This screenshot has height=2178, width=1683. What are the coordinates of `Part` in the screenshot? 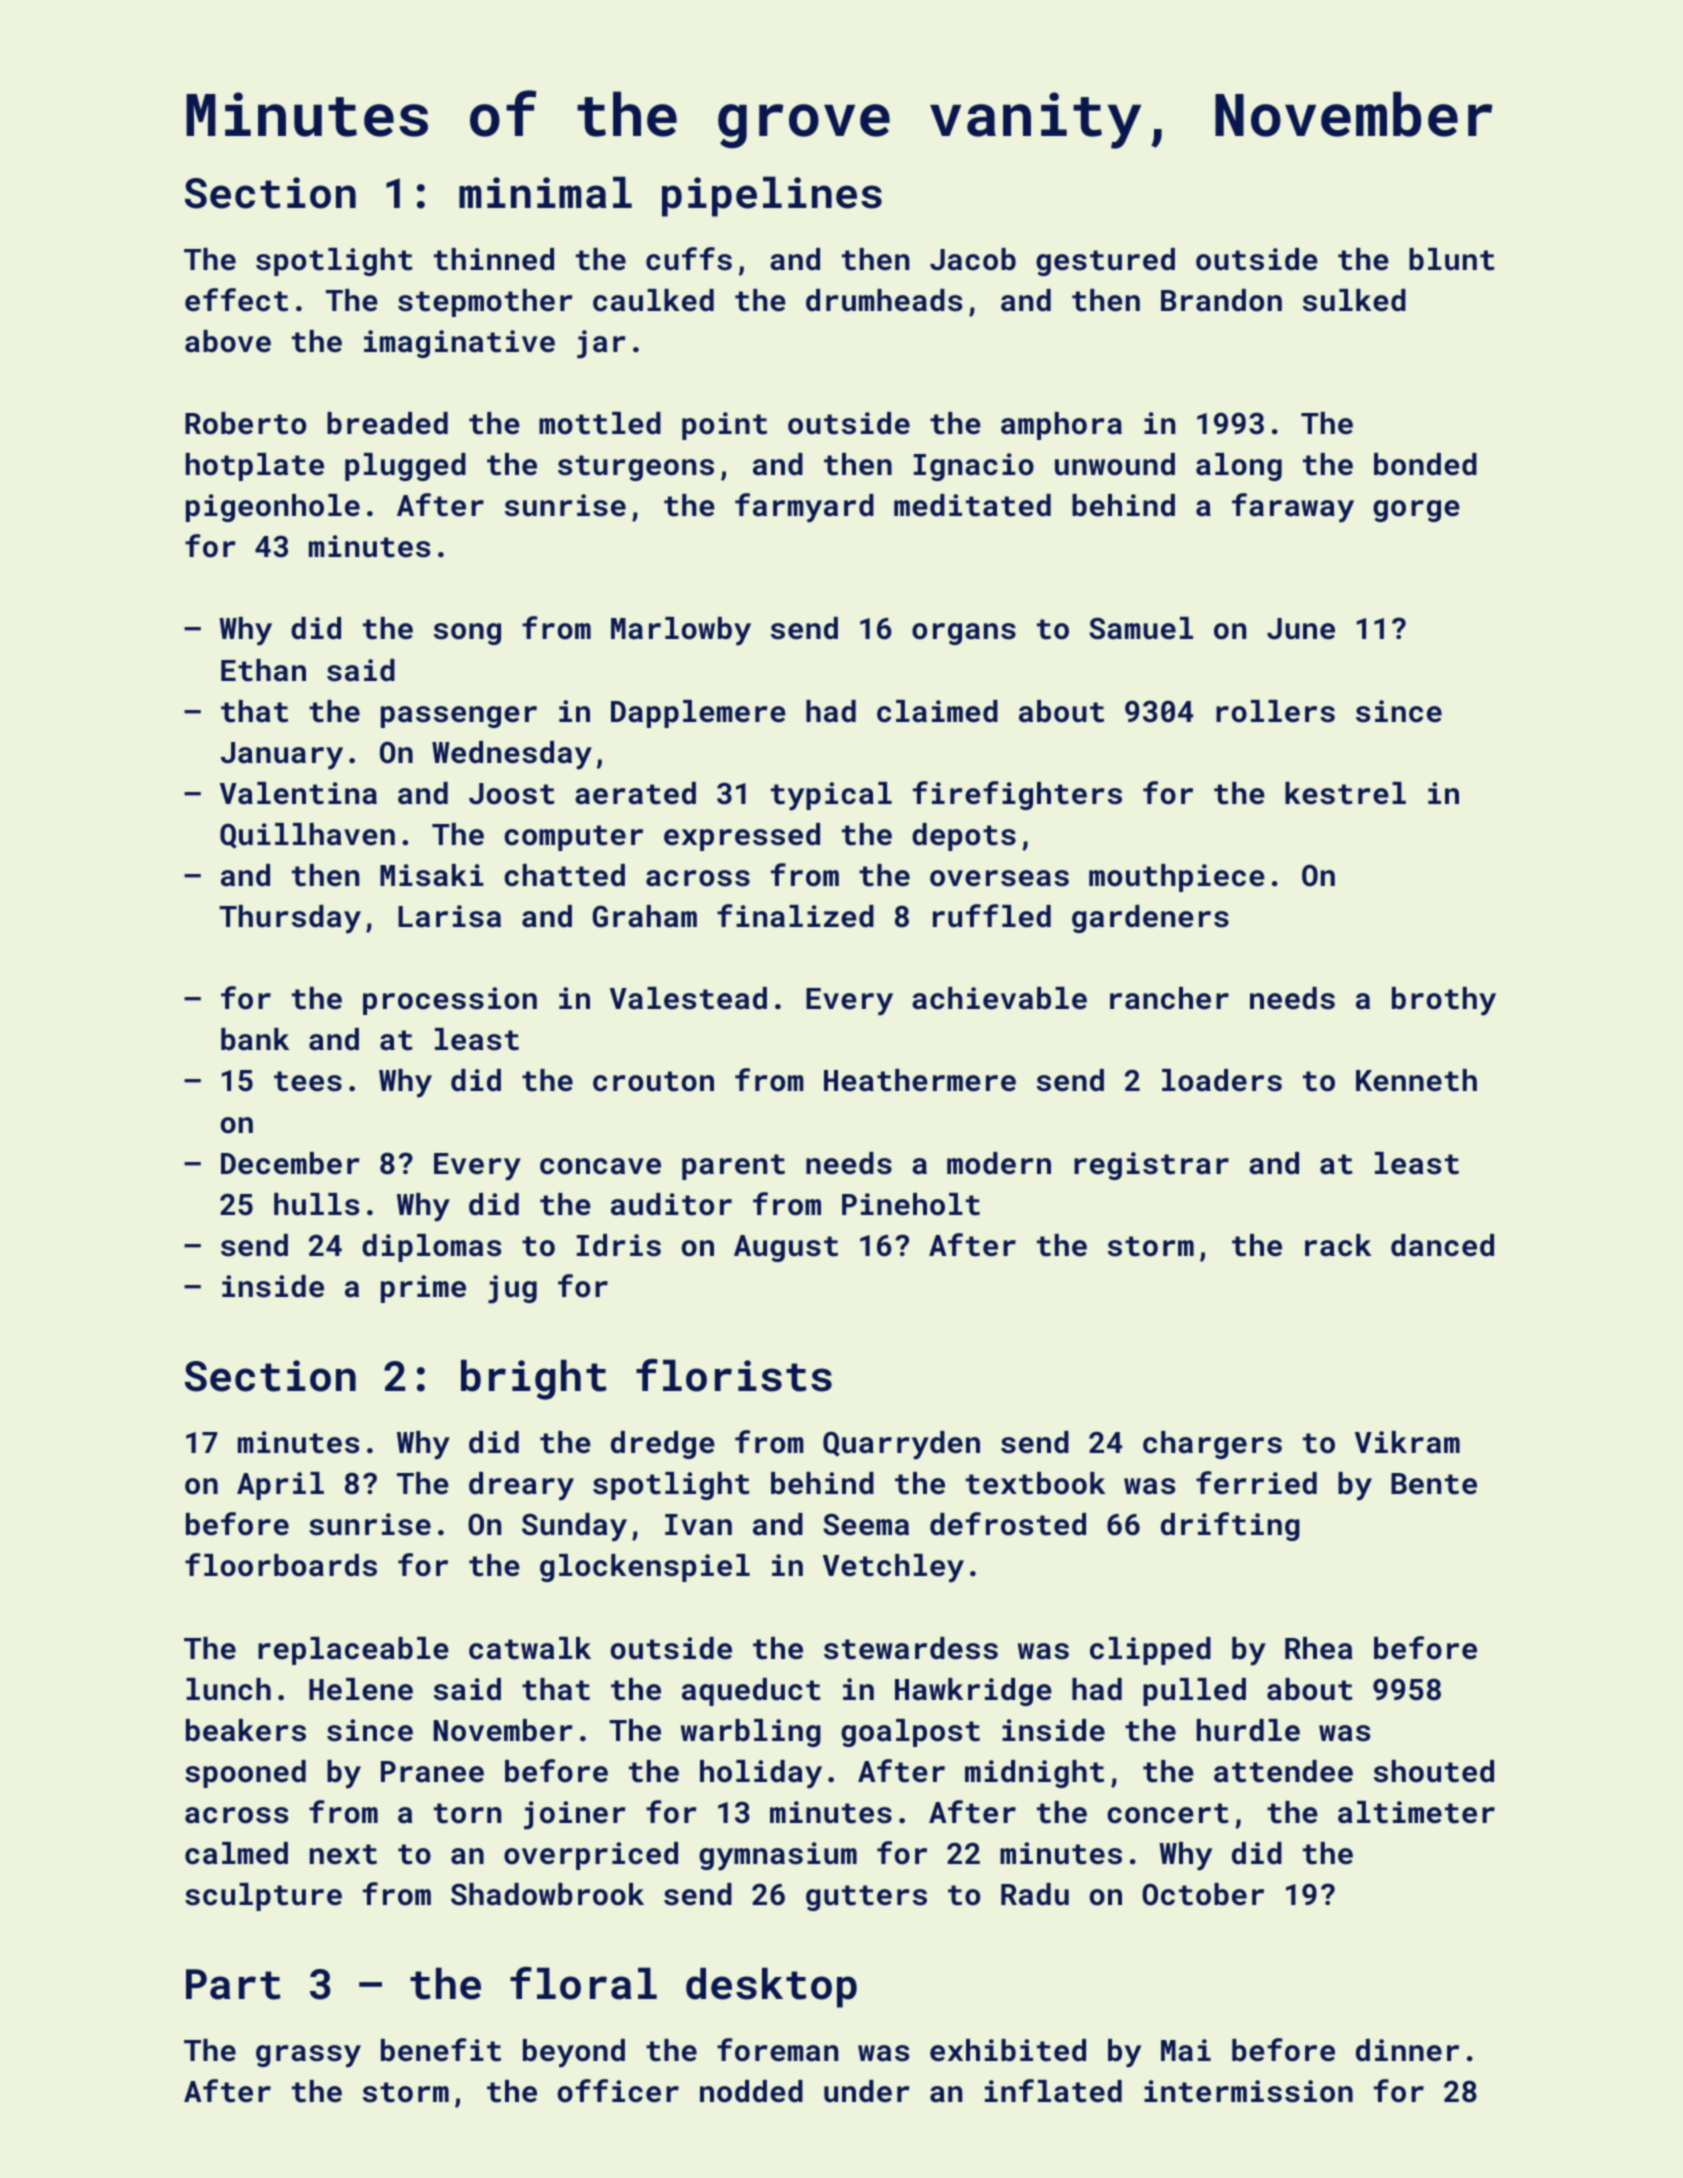 It's located at (233, 1984).
